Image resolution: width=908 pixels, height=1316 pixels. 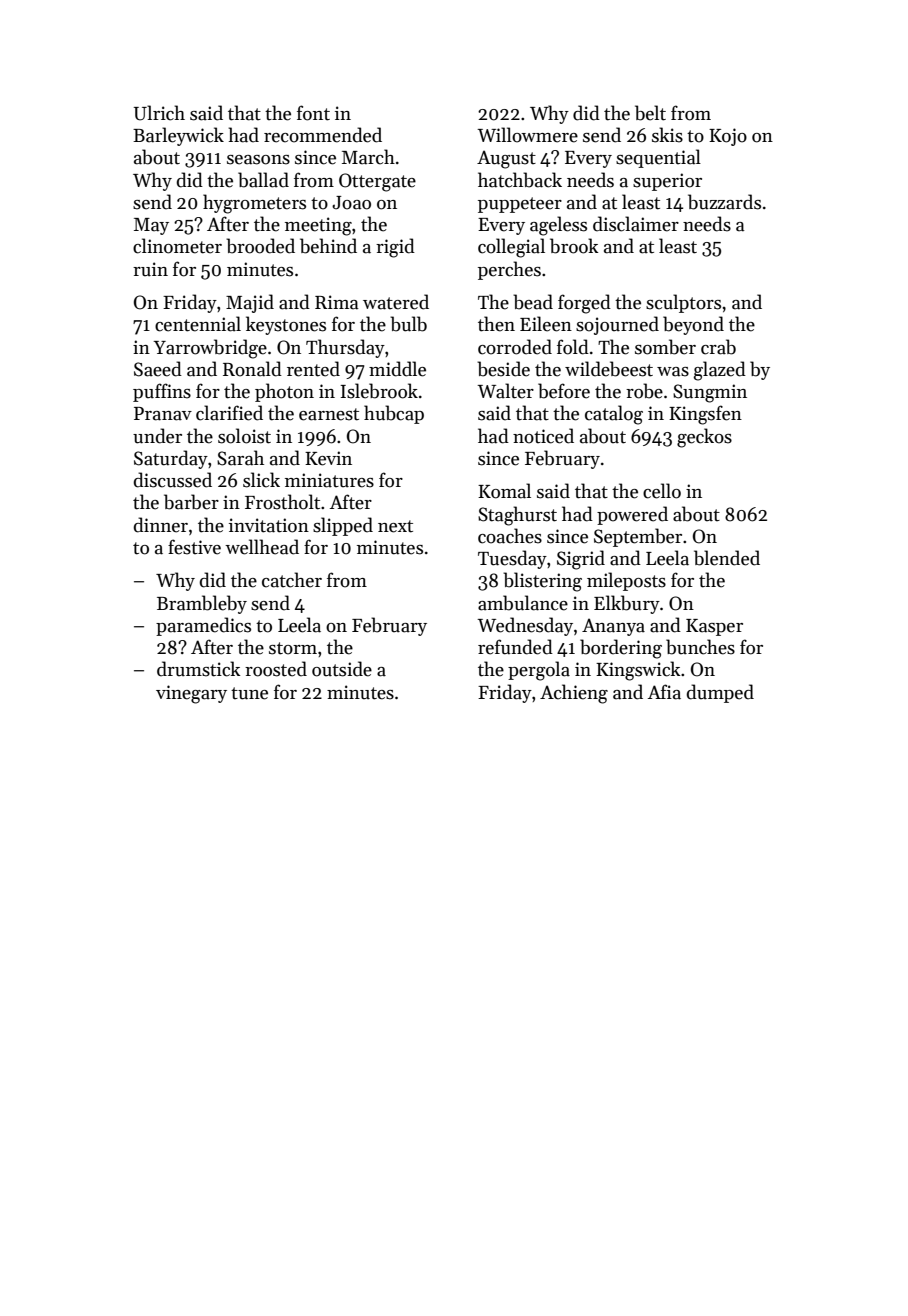 What do you see at coordinates (504, 491) in the screenshot?
I see `Komal` at bounding box center [504, 491].
